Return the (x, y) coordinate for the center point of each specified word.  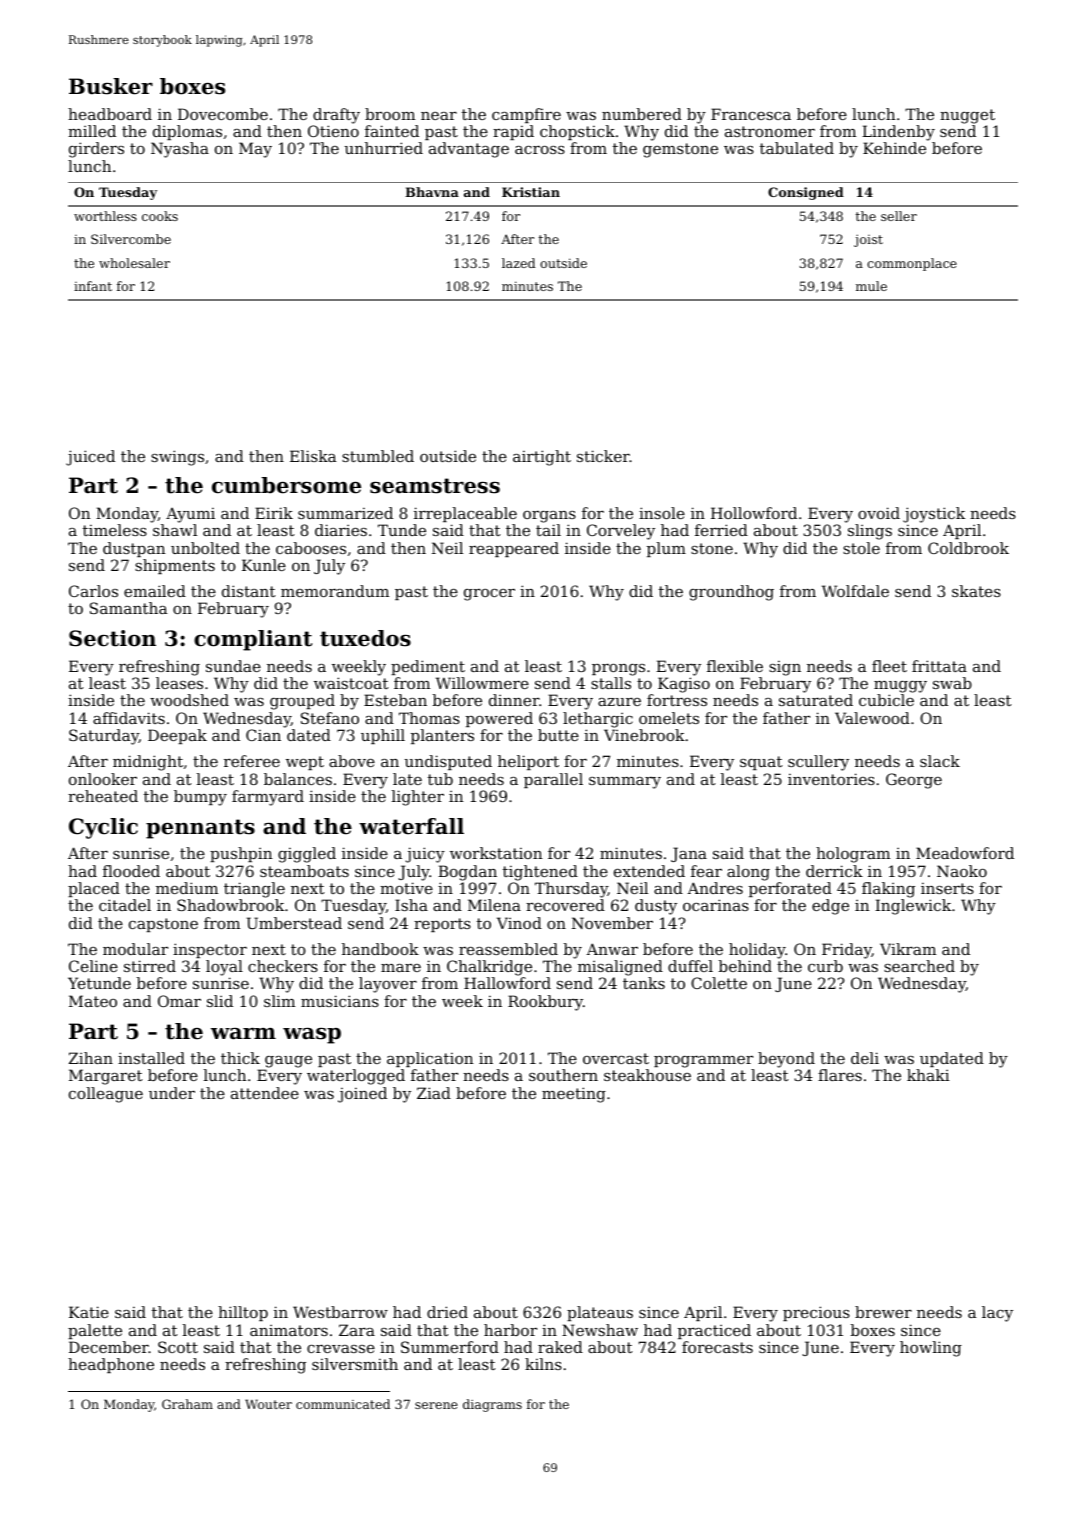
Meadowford (965, 853)
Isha (411, 905)
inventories (831, 779)
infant (93, 286)
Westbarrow (340, 1312)
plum (666, 549)
